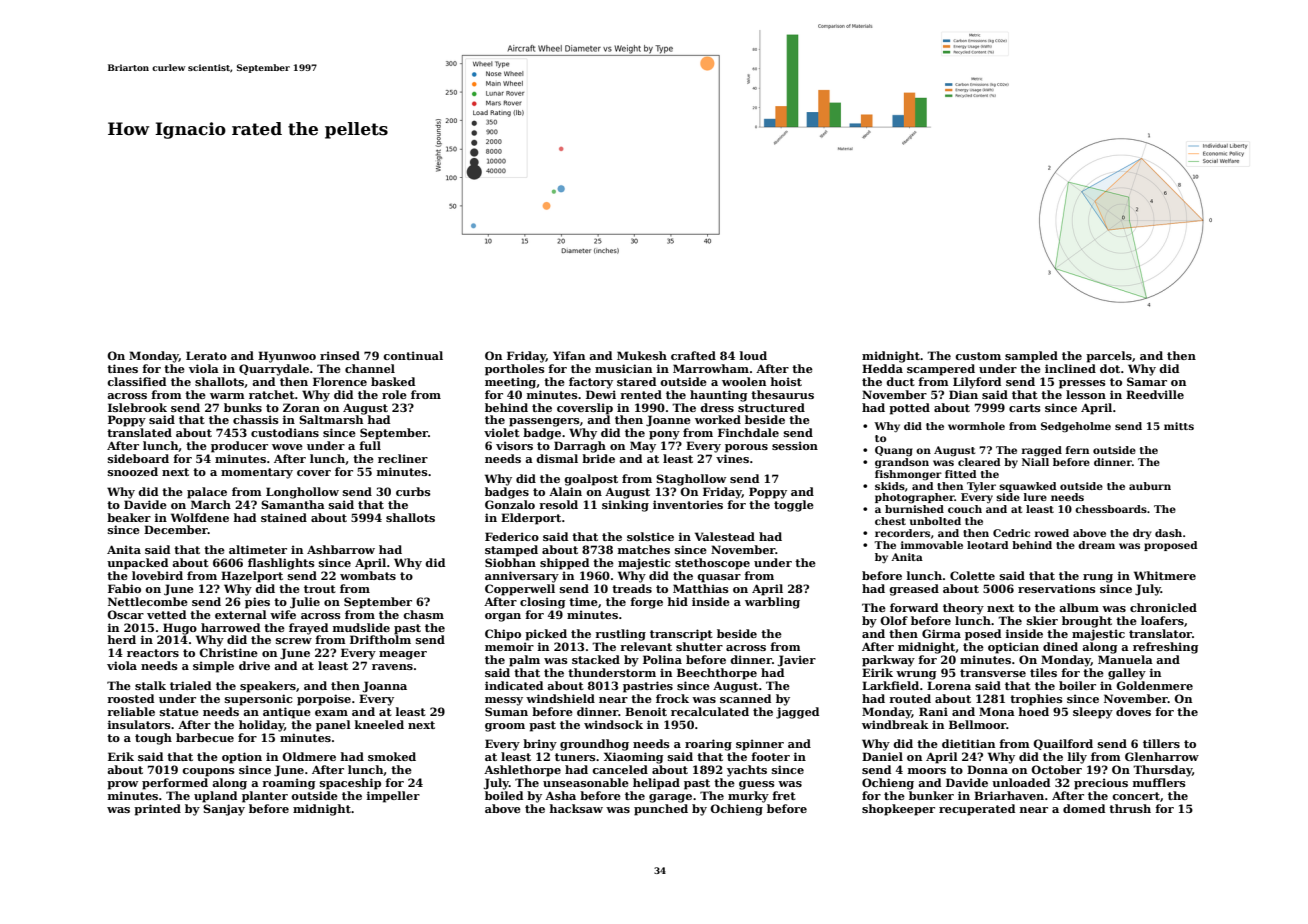 This screenshot has width=1308, height=924. What do you see at coordinates (287, 357) in the screenshot?
I see `Hyunwoo` at bounding box center [287, 357].
